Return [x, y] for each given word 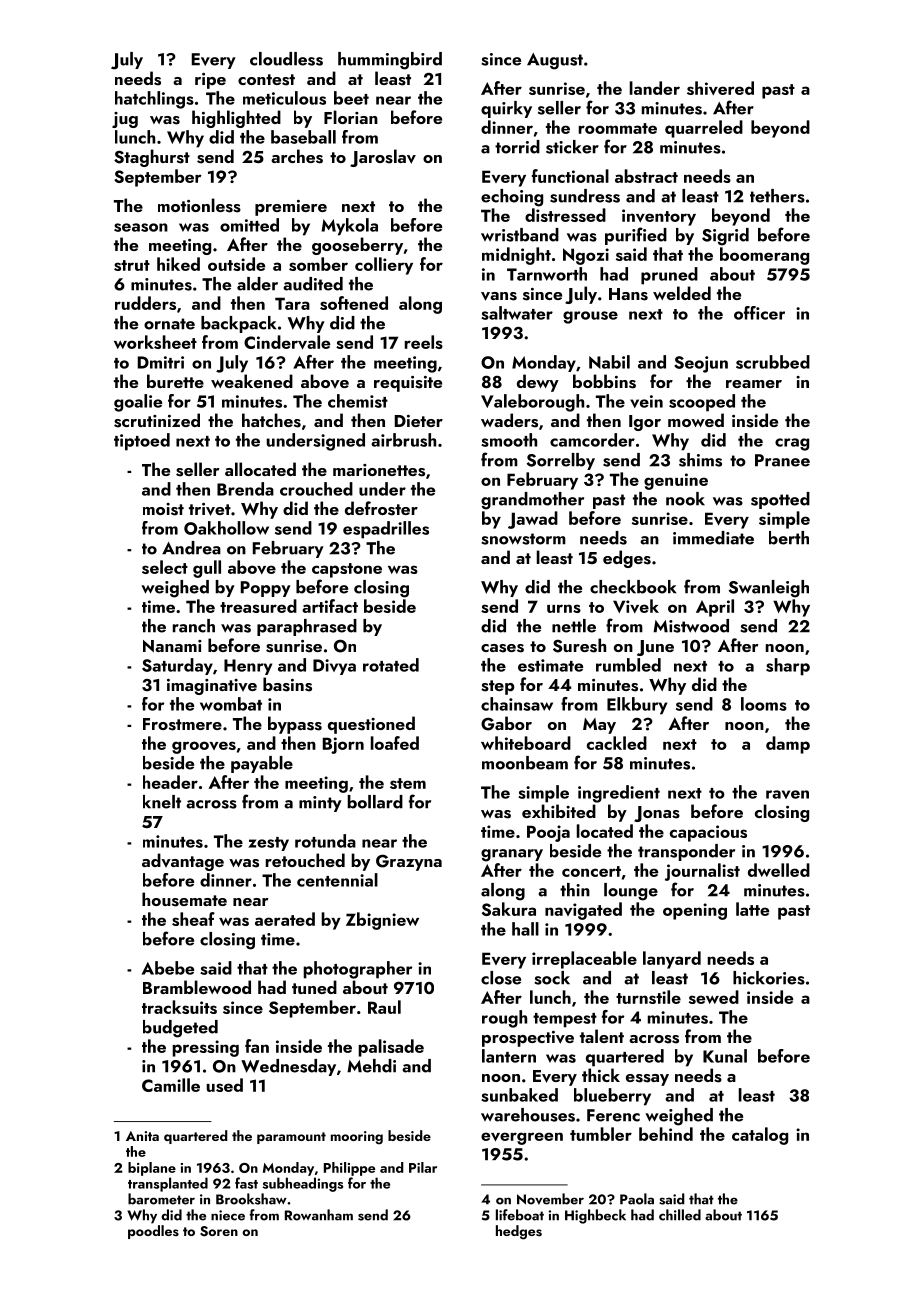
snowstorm [523, 539]
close [501, 978]
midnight [516, 256]
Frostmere [182, 724]
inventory [659, 217]
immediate [713, 538]
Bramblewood [197, 987]
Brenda [245, 489]
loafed [395, 743]
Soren [219, 1231]
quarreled [704, 129]
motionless [199, 205]
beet [351, 98]
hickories [769, 978]
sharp [788, 667]
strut [132, 265]
